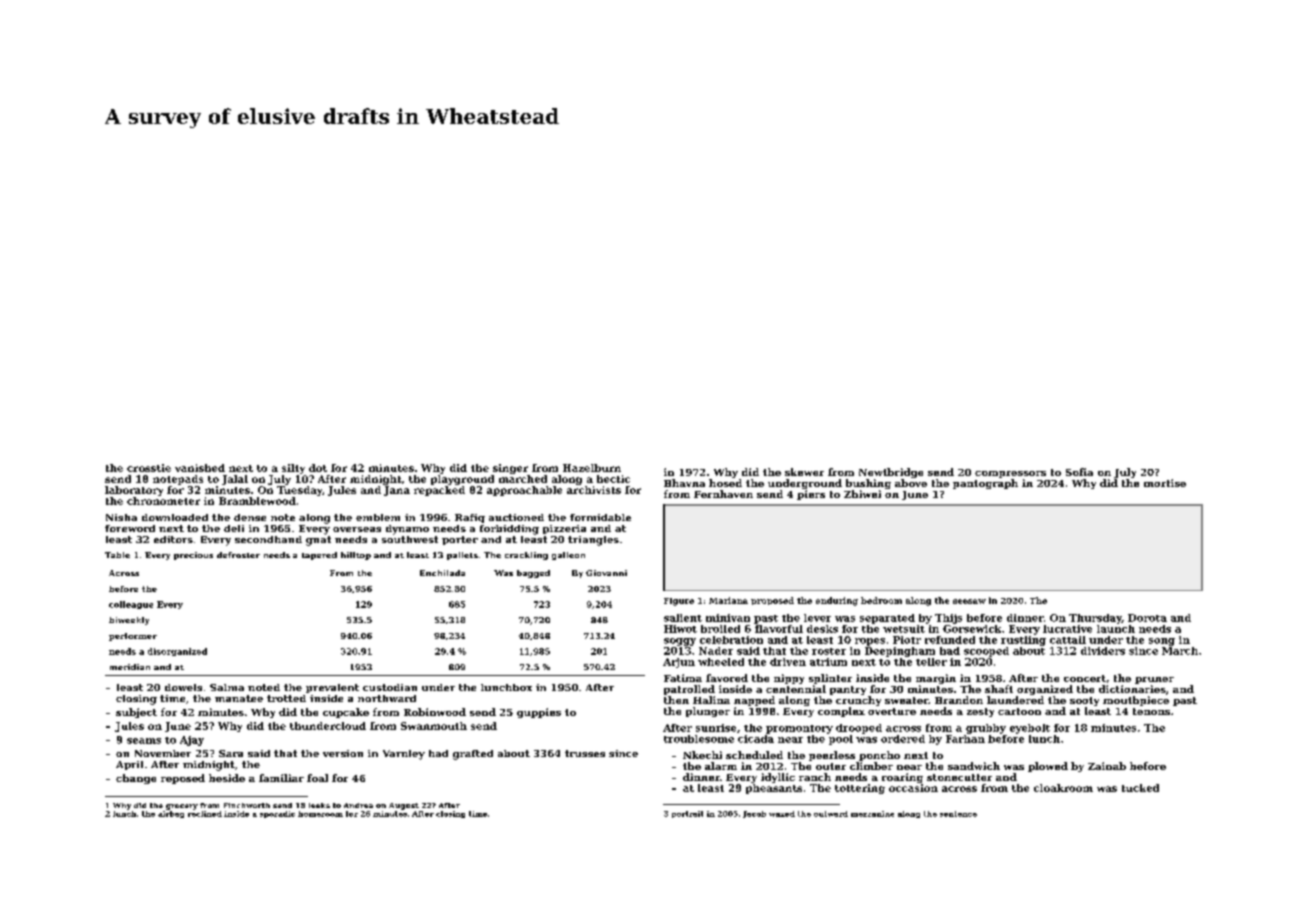  I want to click on Jacob, so click(754, 814).
